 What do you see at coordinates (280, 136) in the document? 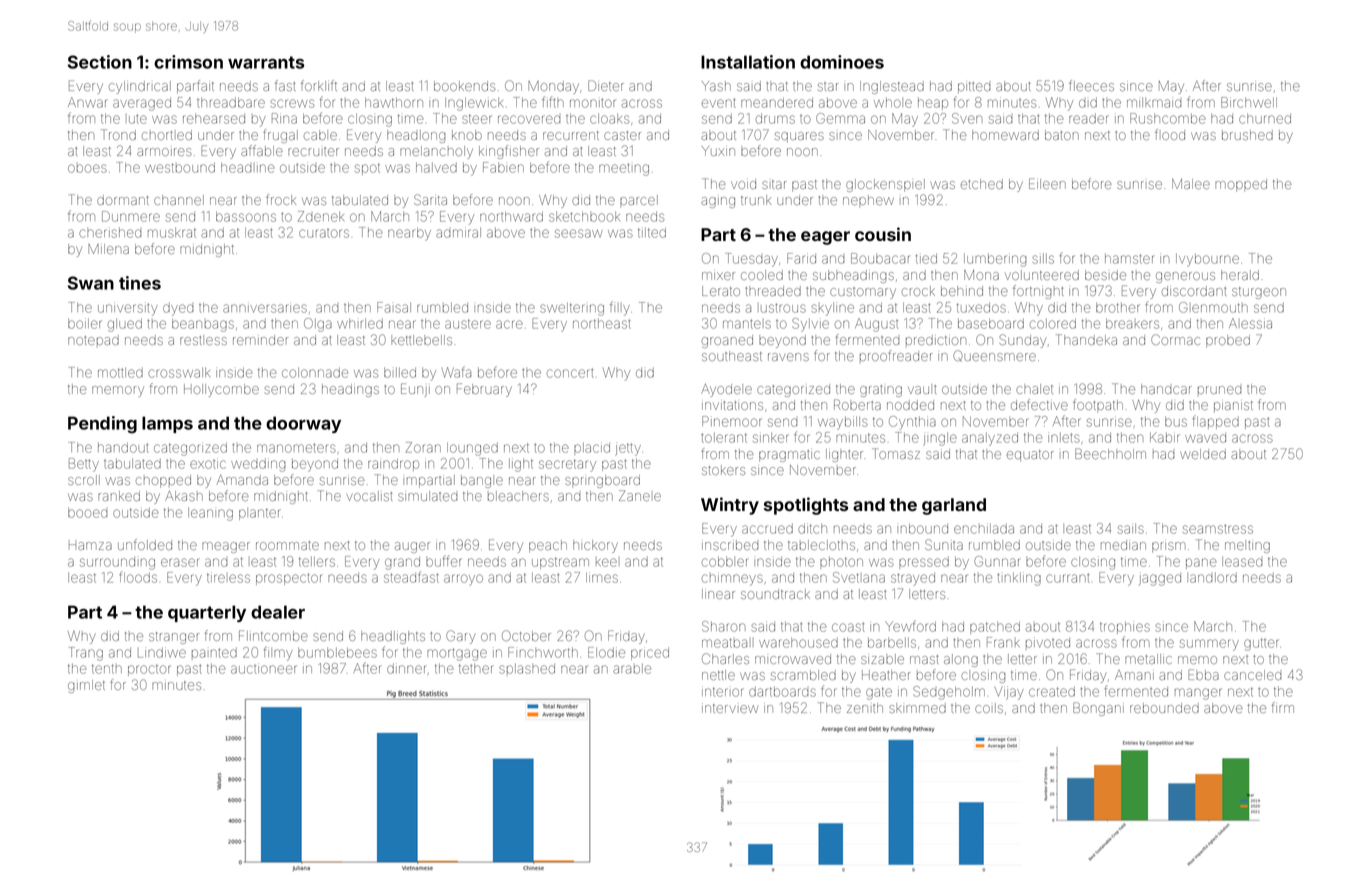
I see `frugal` at bounding box center [280, 136].
